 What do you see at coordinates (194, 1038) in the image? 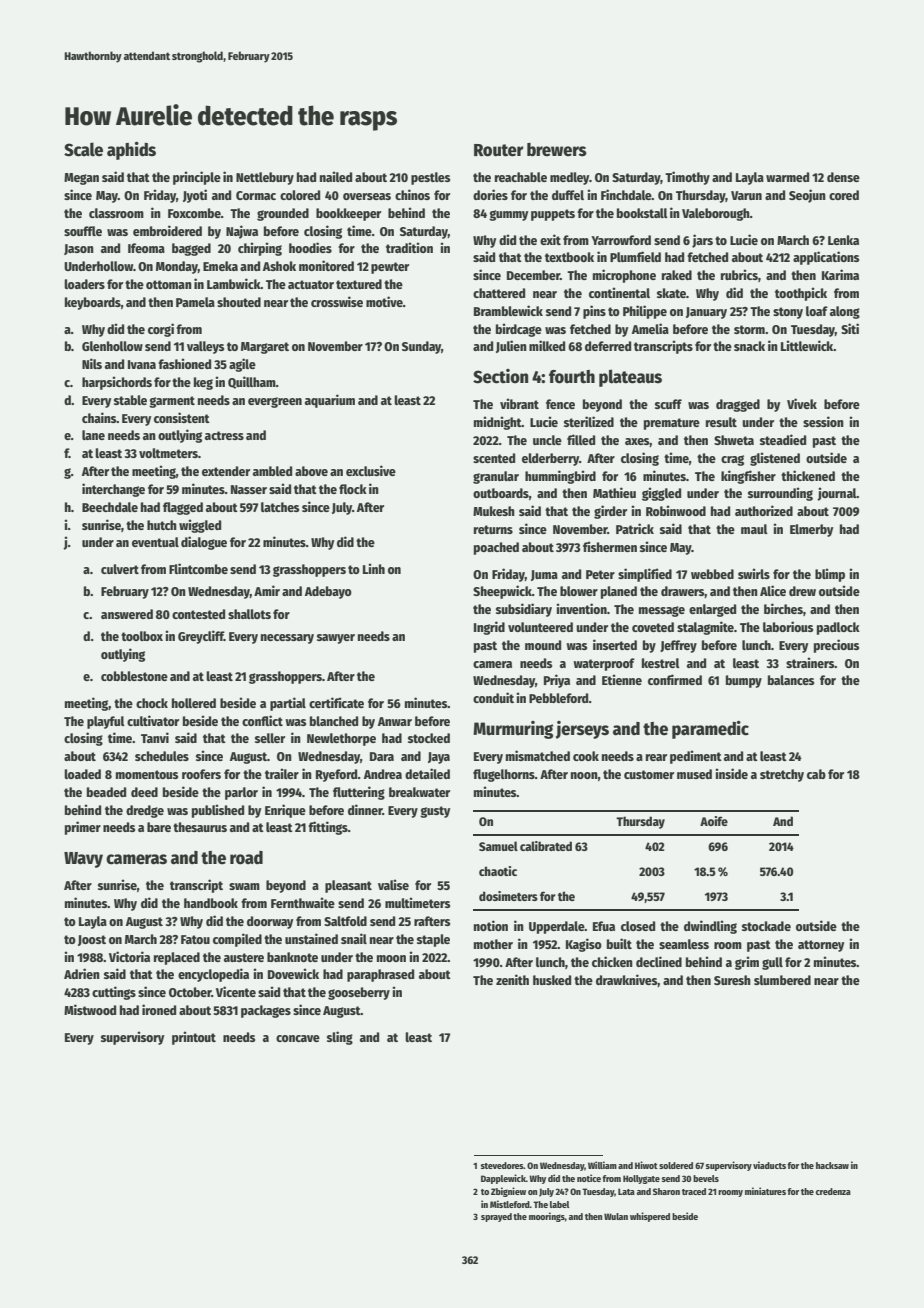
I see `printout` at bounding box center [194, 1038].
